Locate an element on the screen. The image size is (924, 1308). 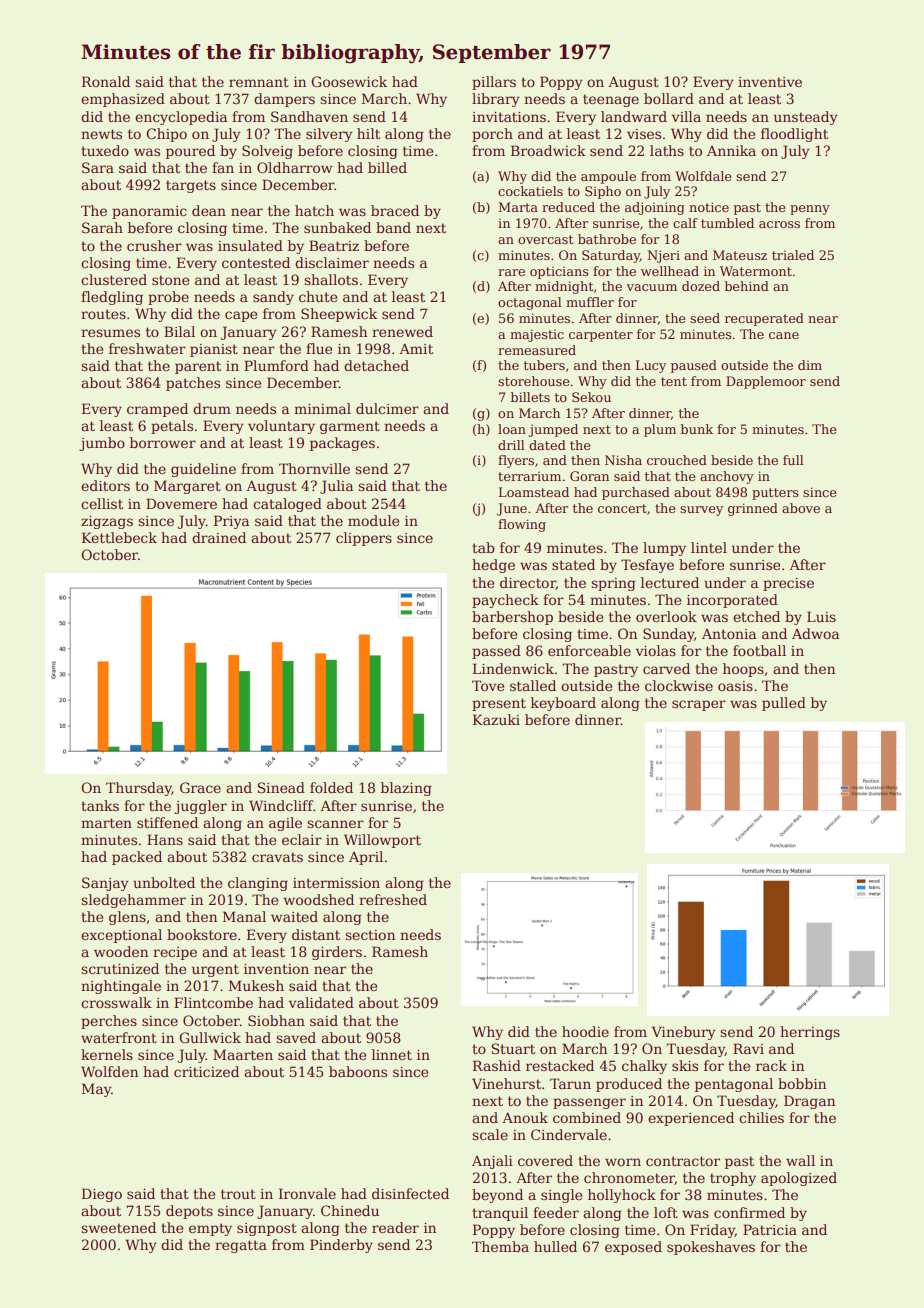
rare is located at coordinates (511, 272).
